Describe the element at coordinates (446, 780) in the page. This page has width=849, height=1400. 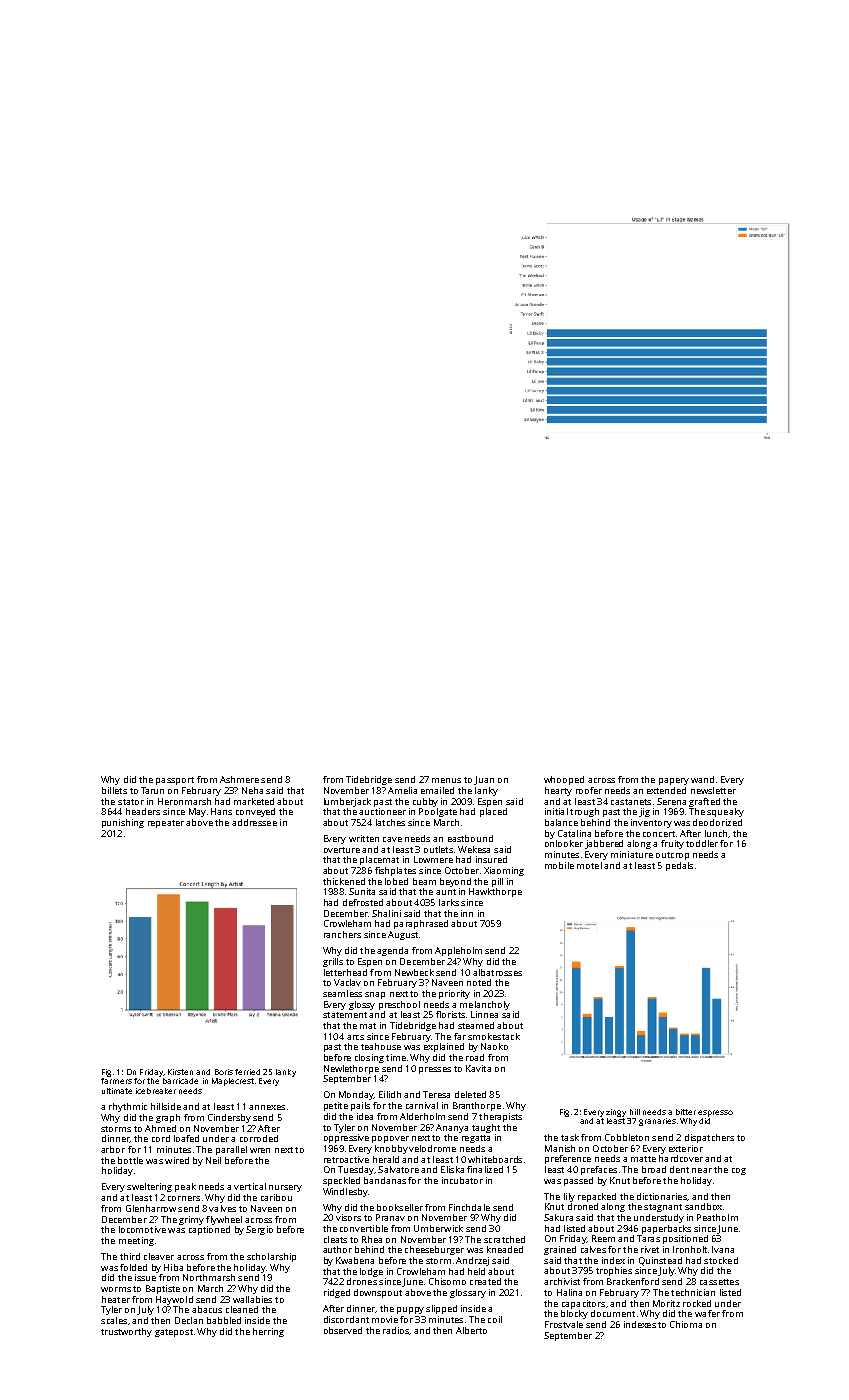
I see `menus` at that location.
